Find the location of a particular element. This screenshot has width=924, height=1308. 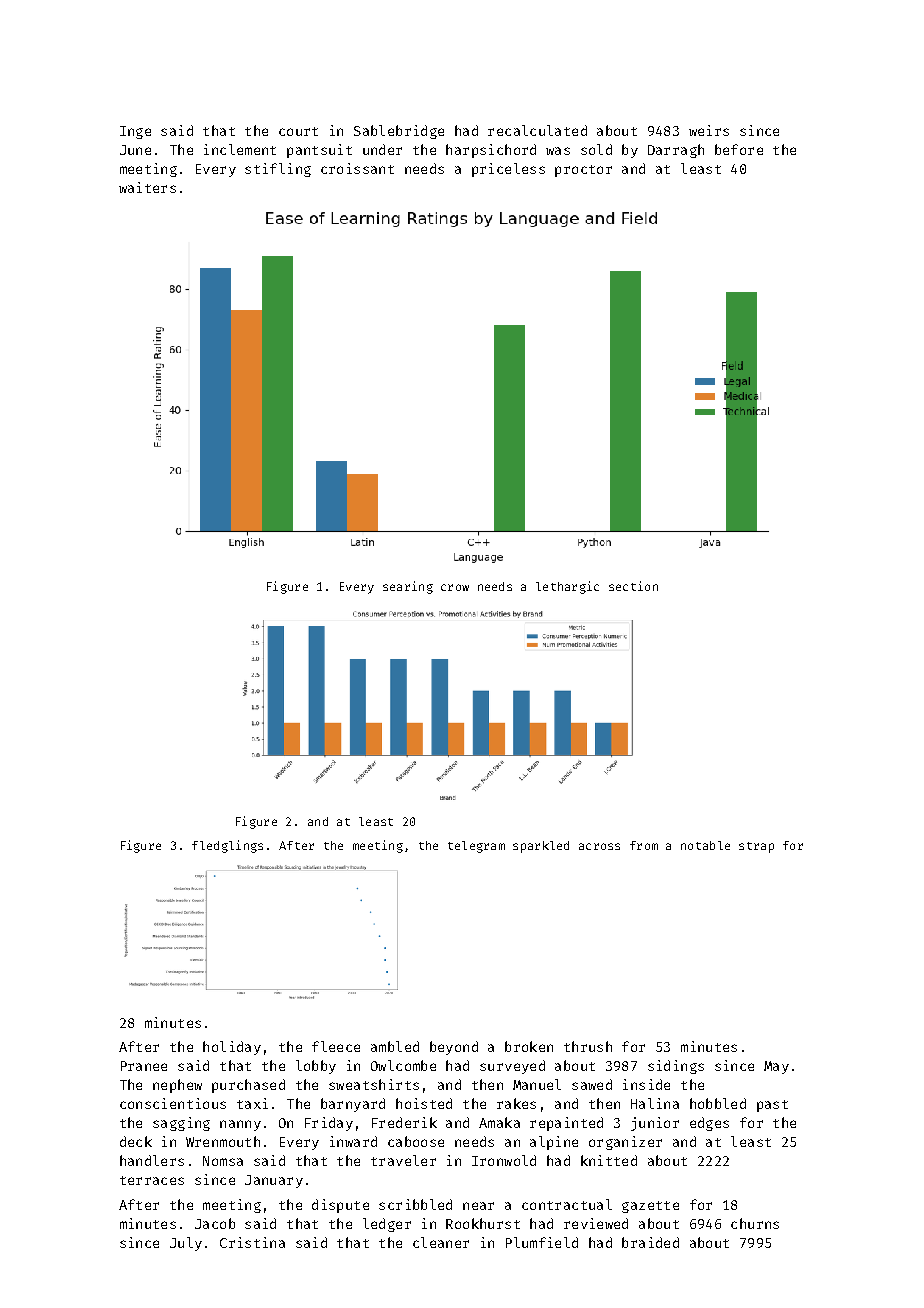

Amaka is located at coordinates (499, 1122).
